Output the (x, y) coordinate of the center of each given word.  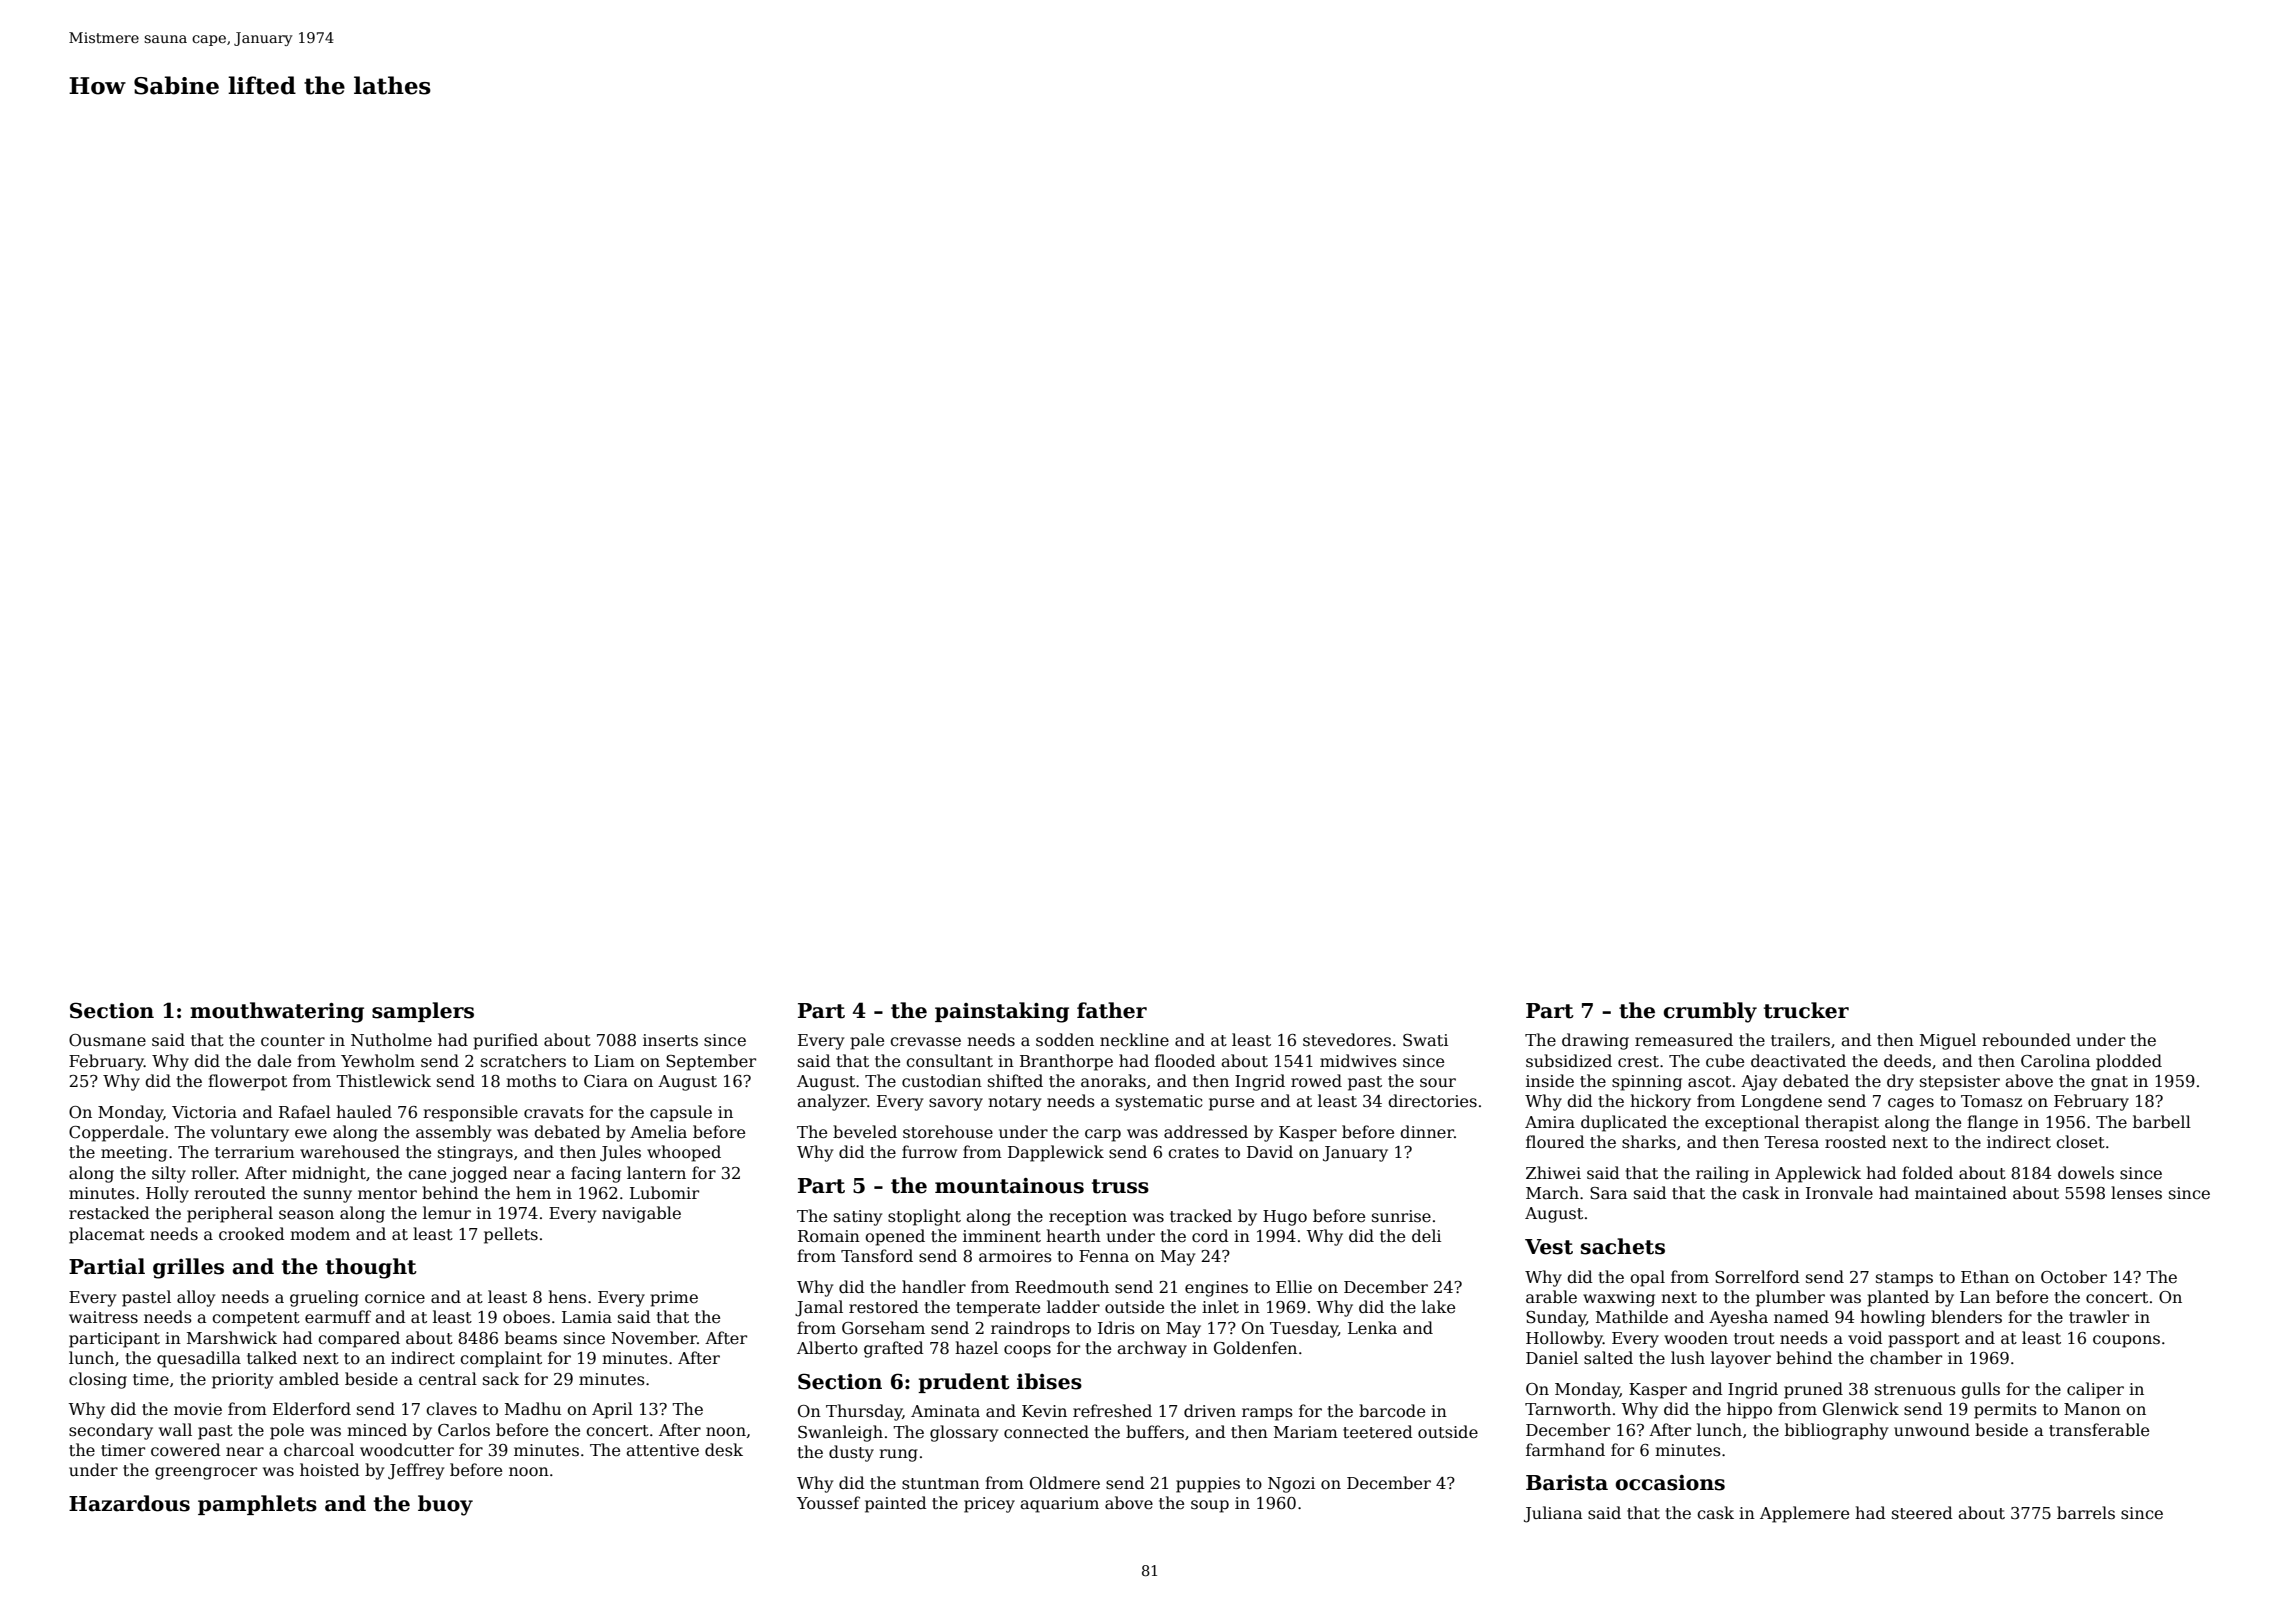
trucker (1806, 1010)
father (1112, 1010)
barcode (1392, 1411)
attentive (662, 1450)
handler (934, 1286)
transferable (2099, 1430)
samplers (423, 1012)
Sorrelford (1757, 1276)
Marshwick (232, 1338)
